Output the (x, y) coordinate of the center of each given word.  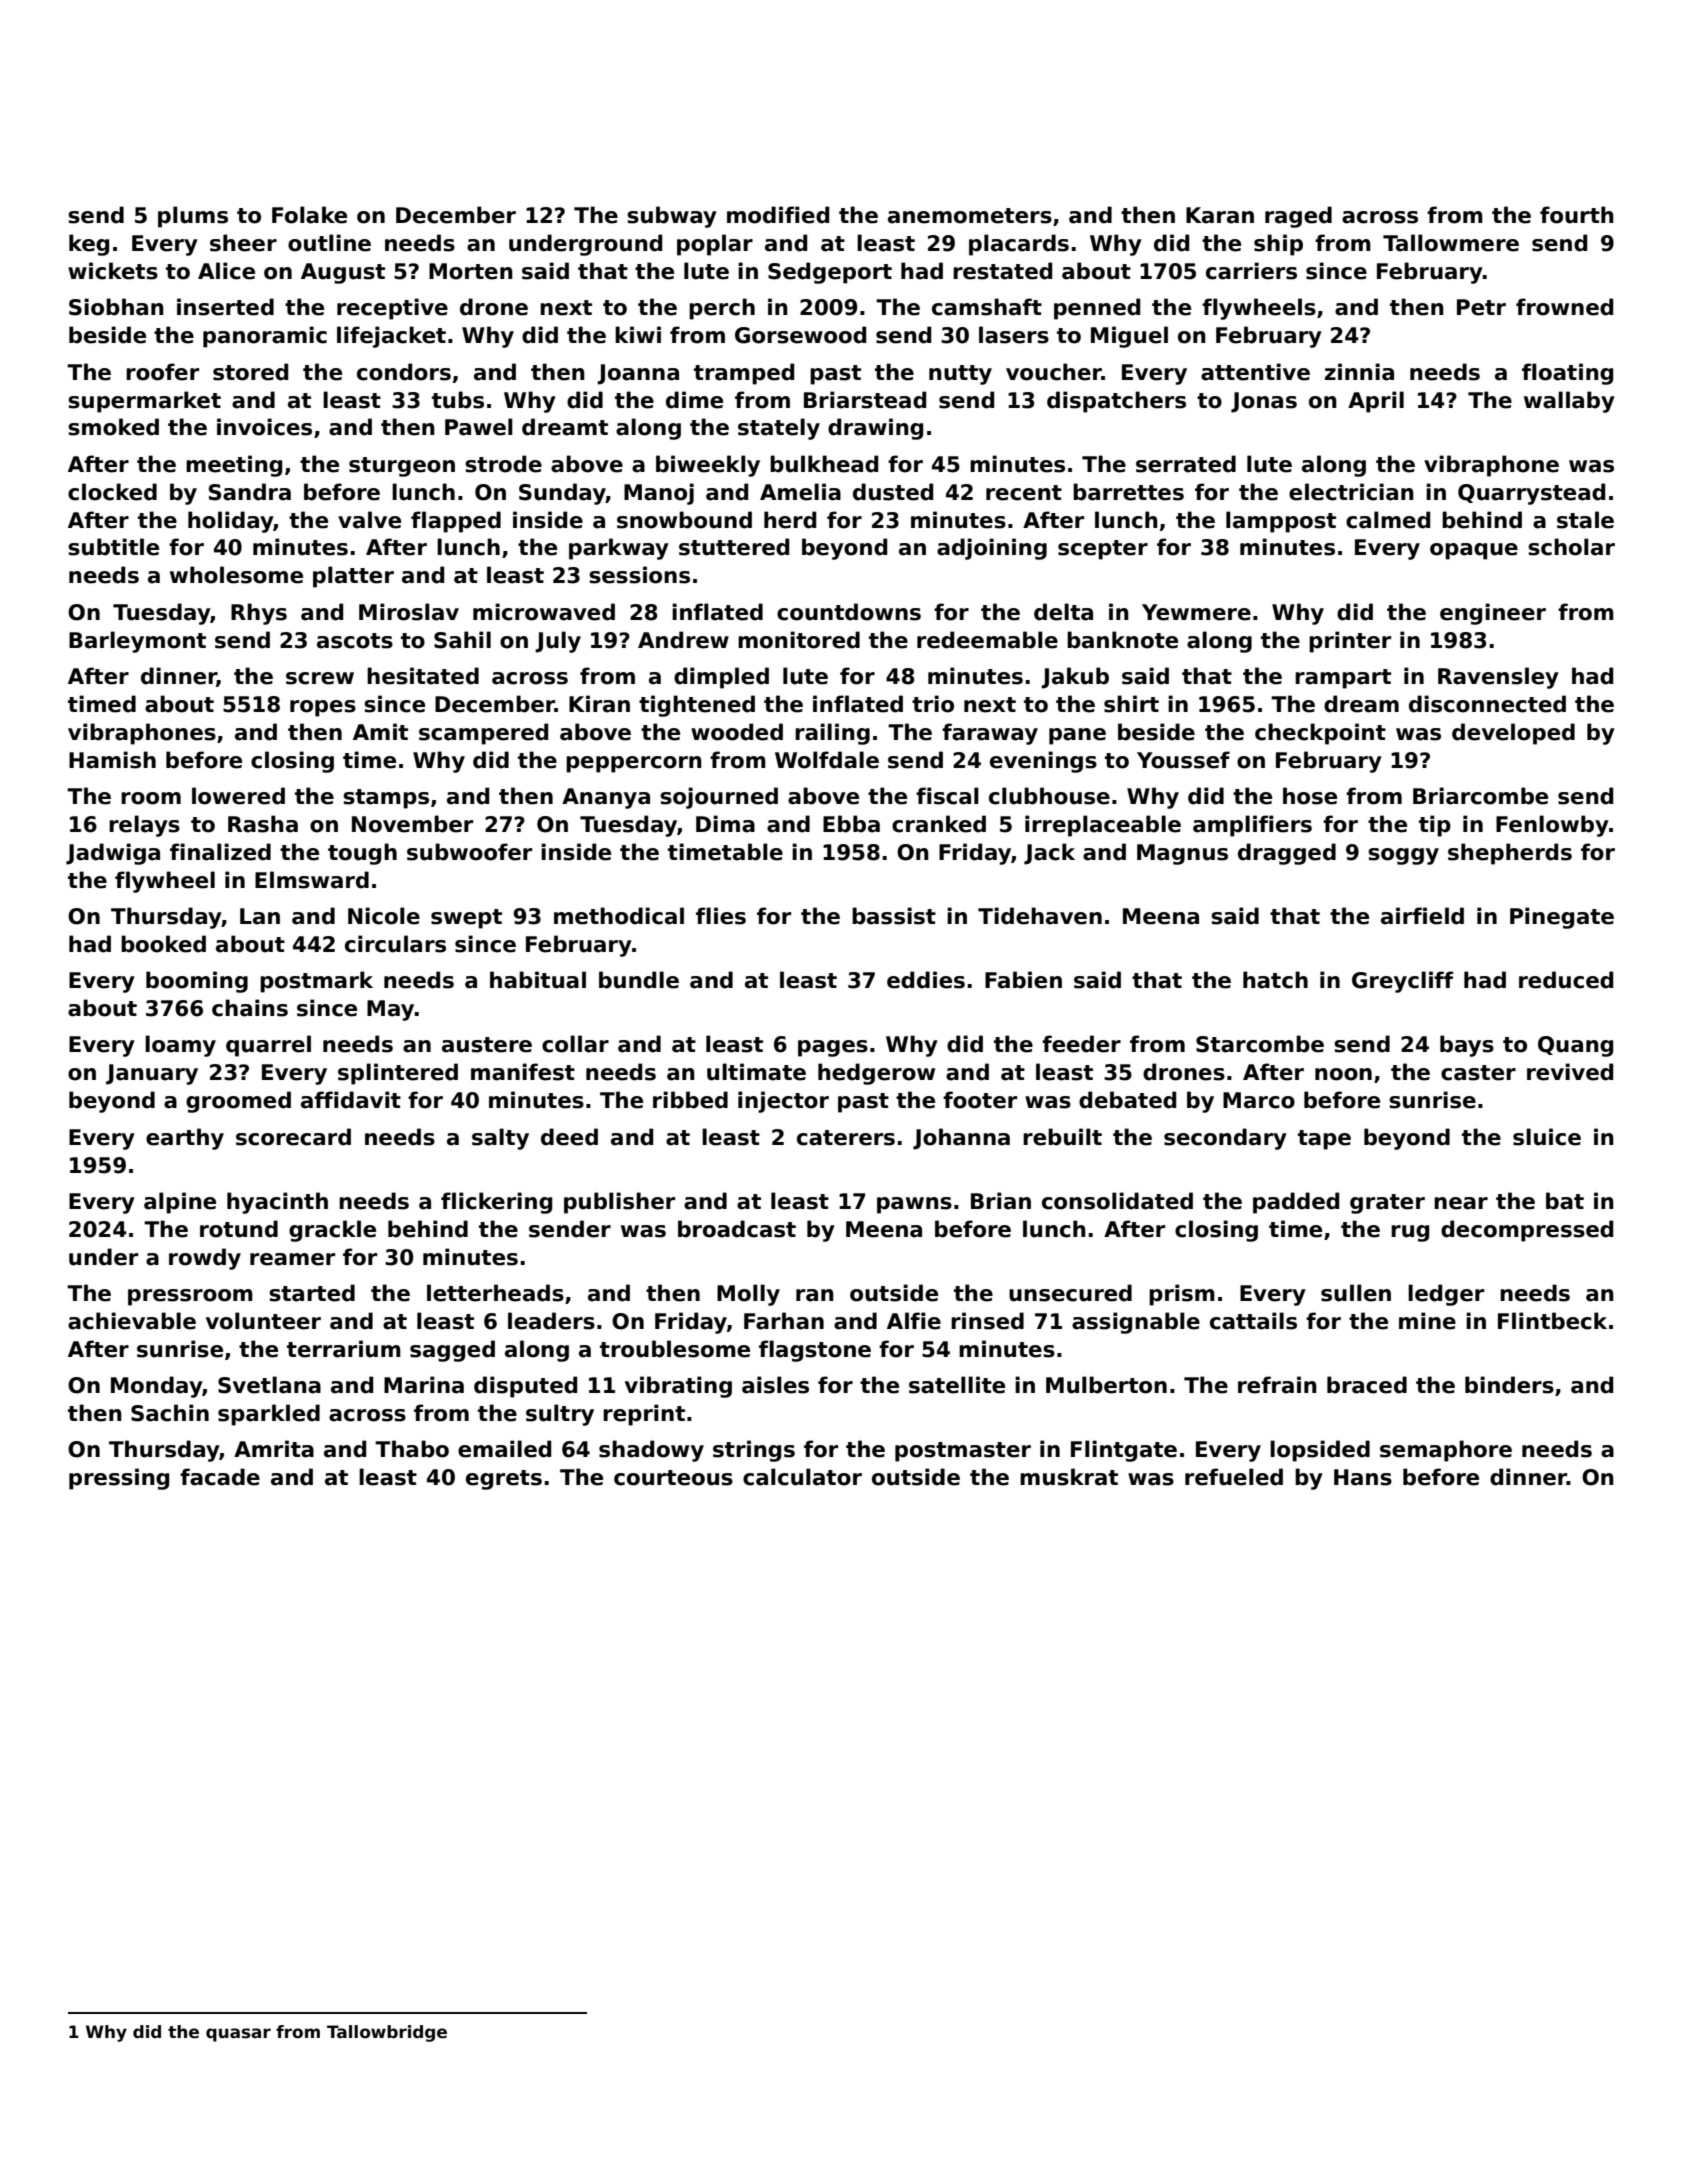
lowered (238, 796)
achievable (132, 1321)
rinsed (987, 1321)
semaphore (1446, 1451)
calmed (1388, 520)
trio (933, 704)
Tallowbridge (387, 2033)
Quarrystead (1531, 494)
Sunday (562, 494)
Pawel (479, 427)
